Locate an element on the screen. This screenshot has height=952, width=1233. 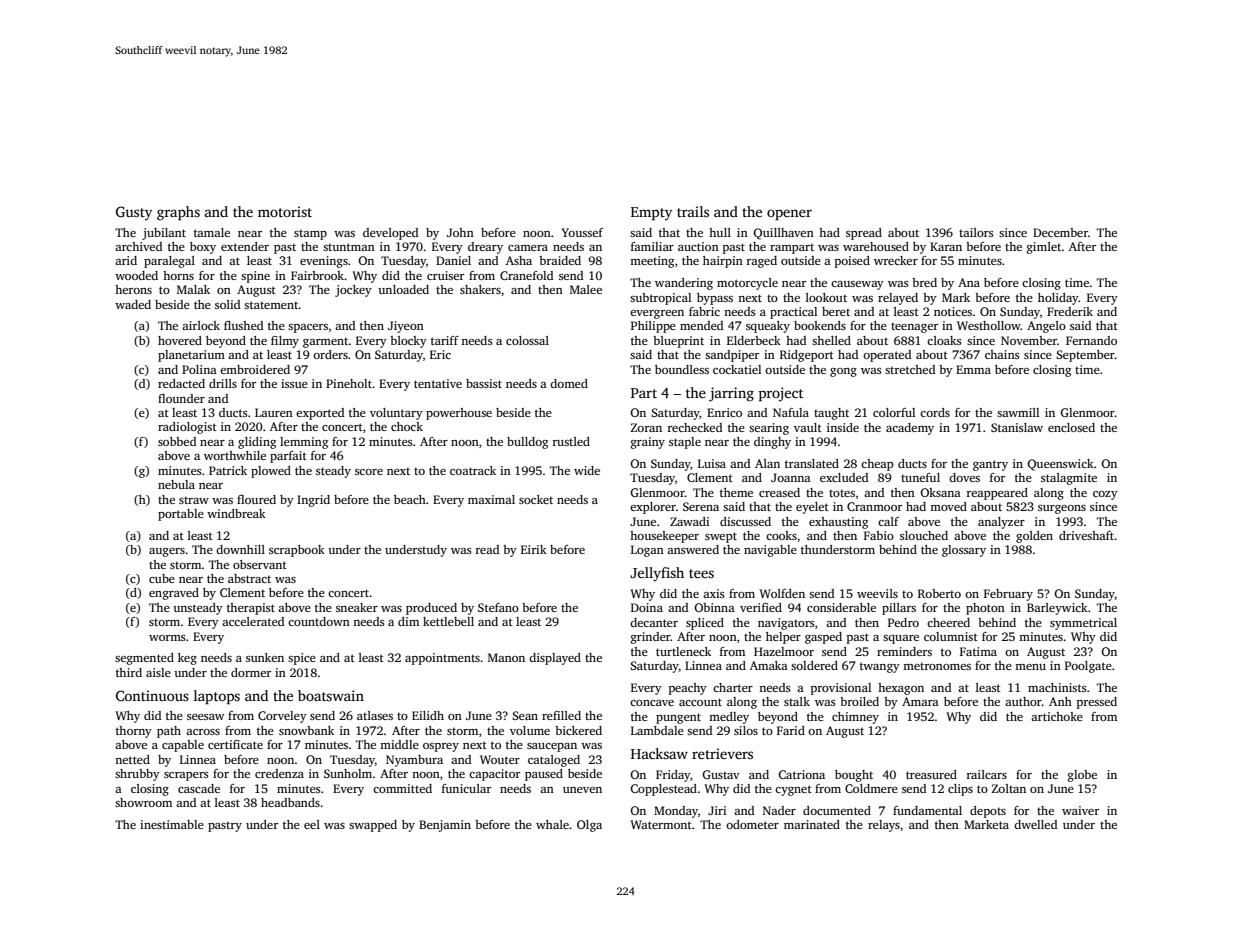
colossal is located at coordinates (527, 340).
